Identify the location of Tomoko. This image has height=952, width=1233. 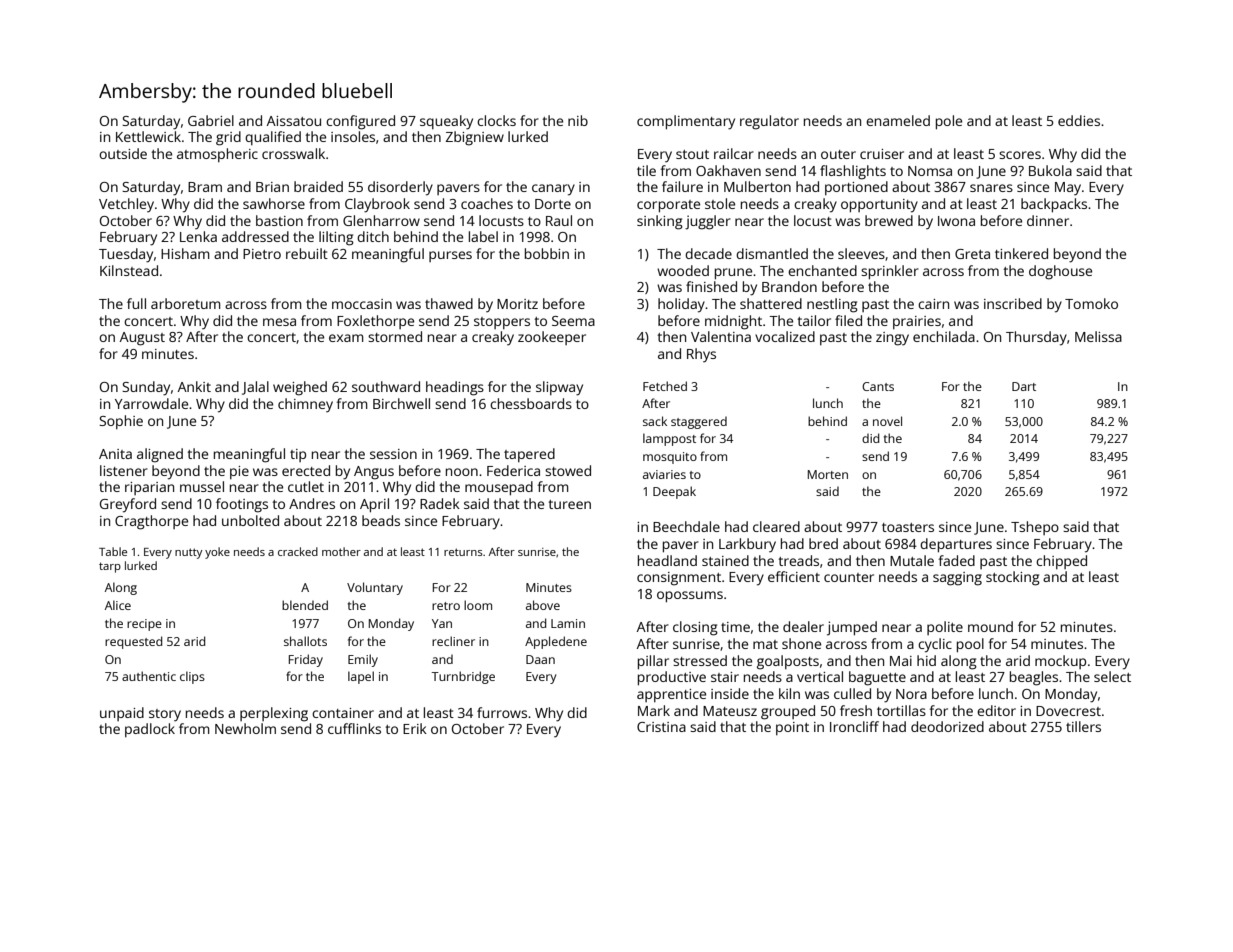
(1091, 303).
